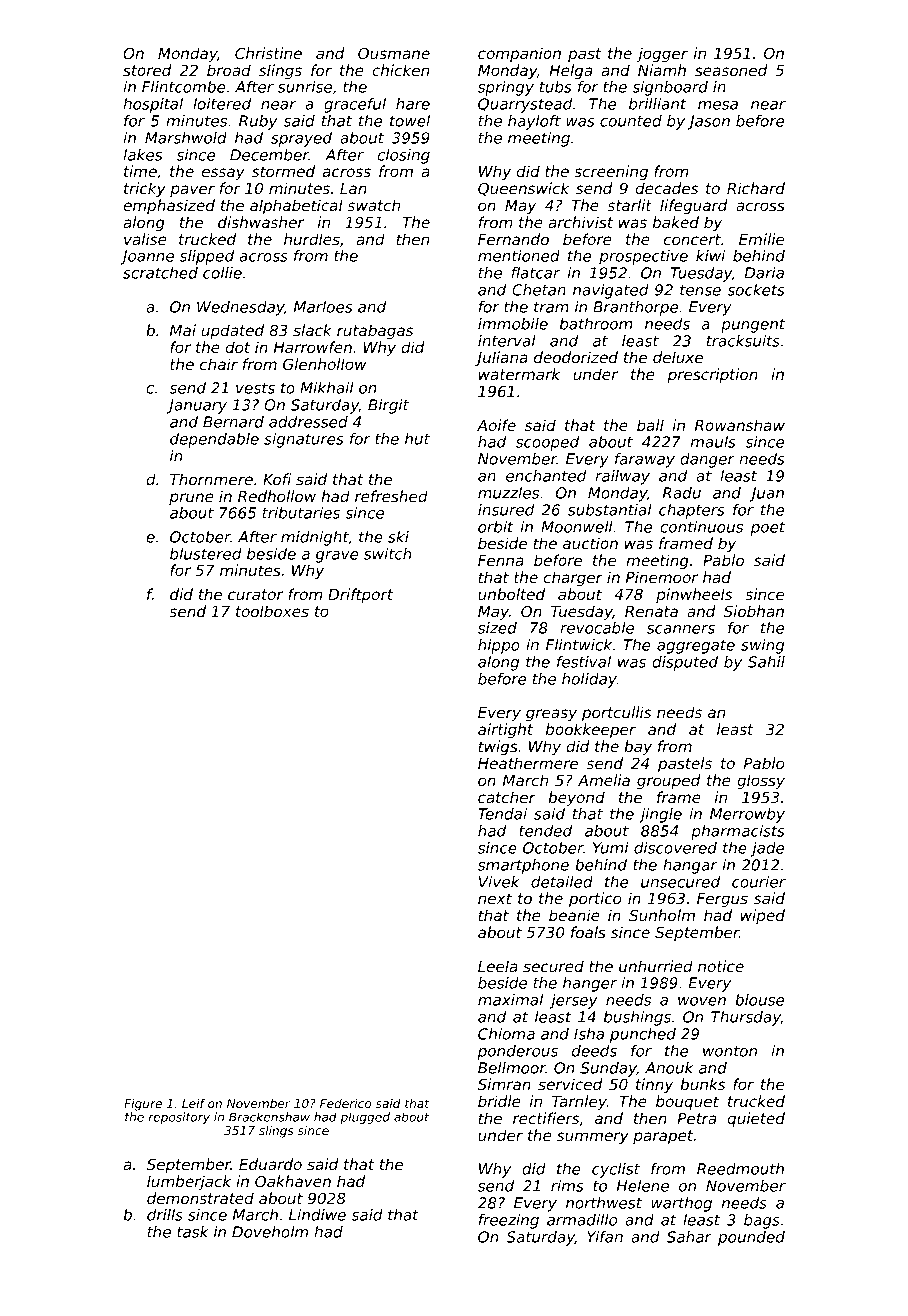 The height and width of the image is (1316, 908). Describe the element at coordinates (147, 70) in the image. I see `stored` at that location.
